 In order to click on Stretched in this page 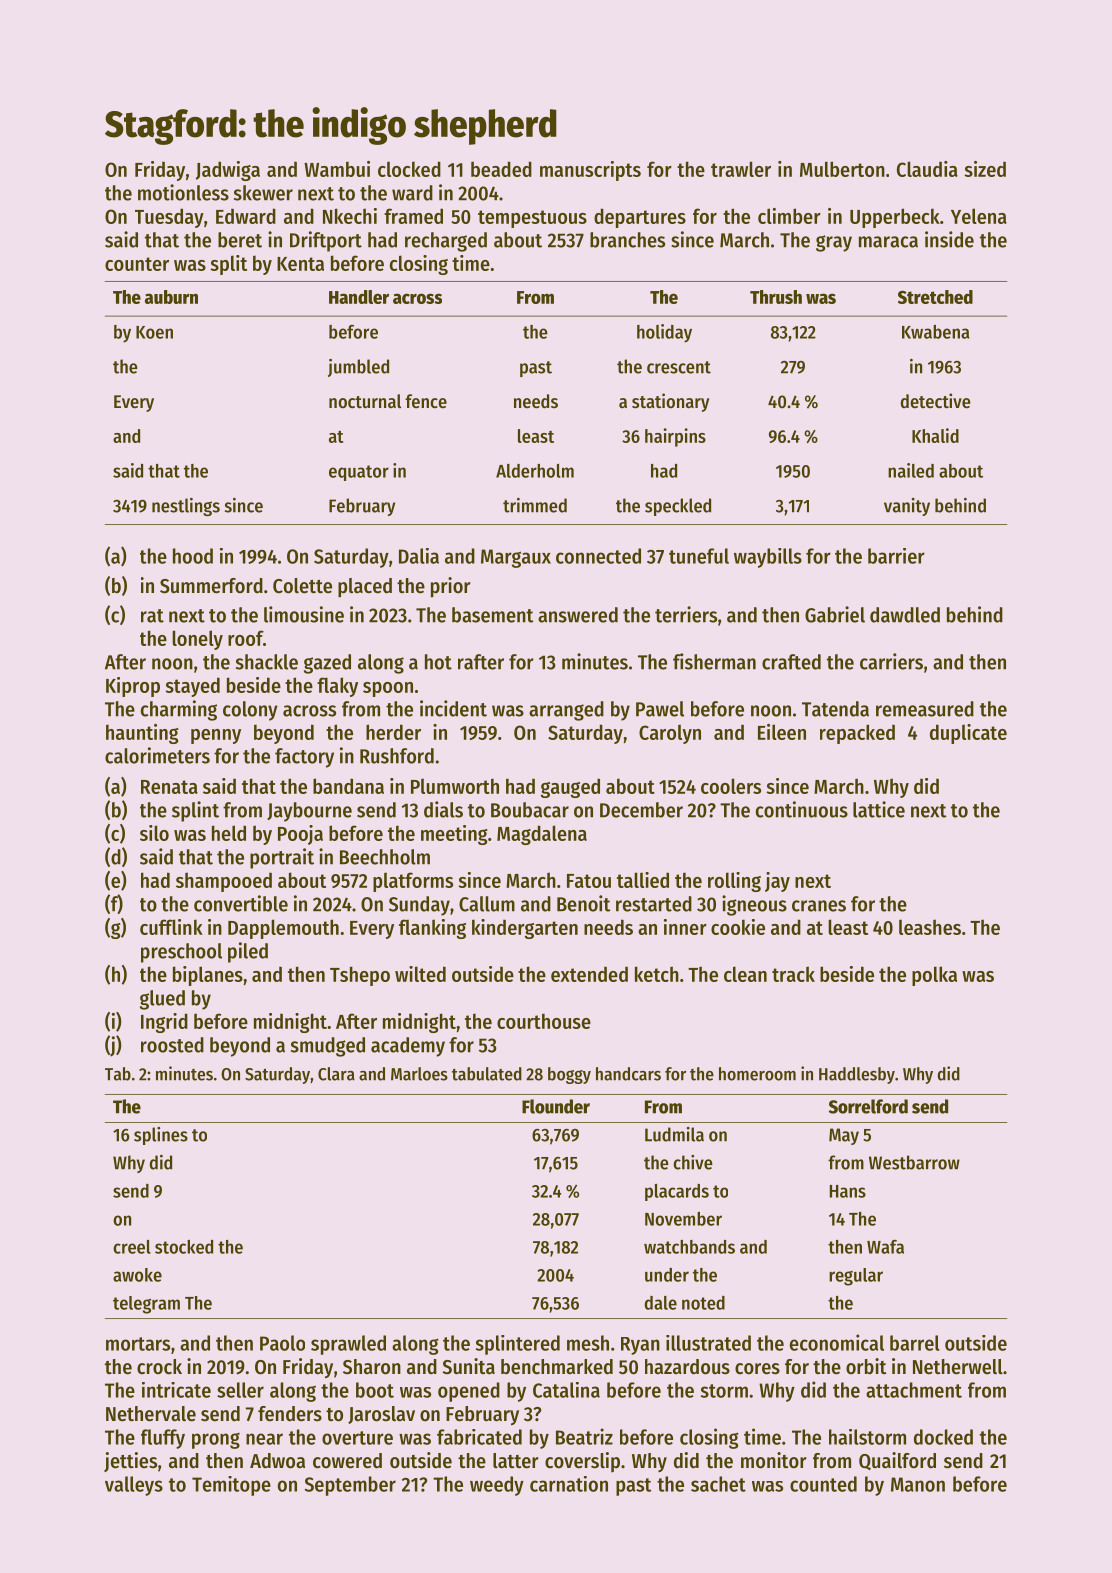, I will do `click(935, 297)`.
